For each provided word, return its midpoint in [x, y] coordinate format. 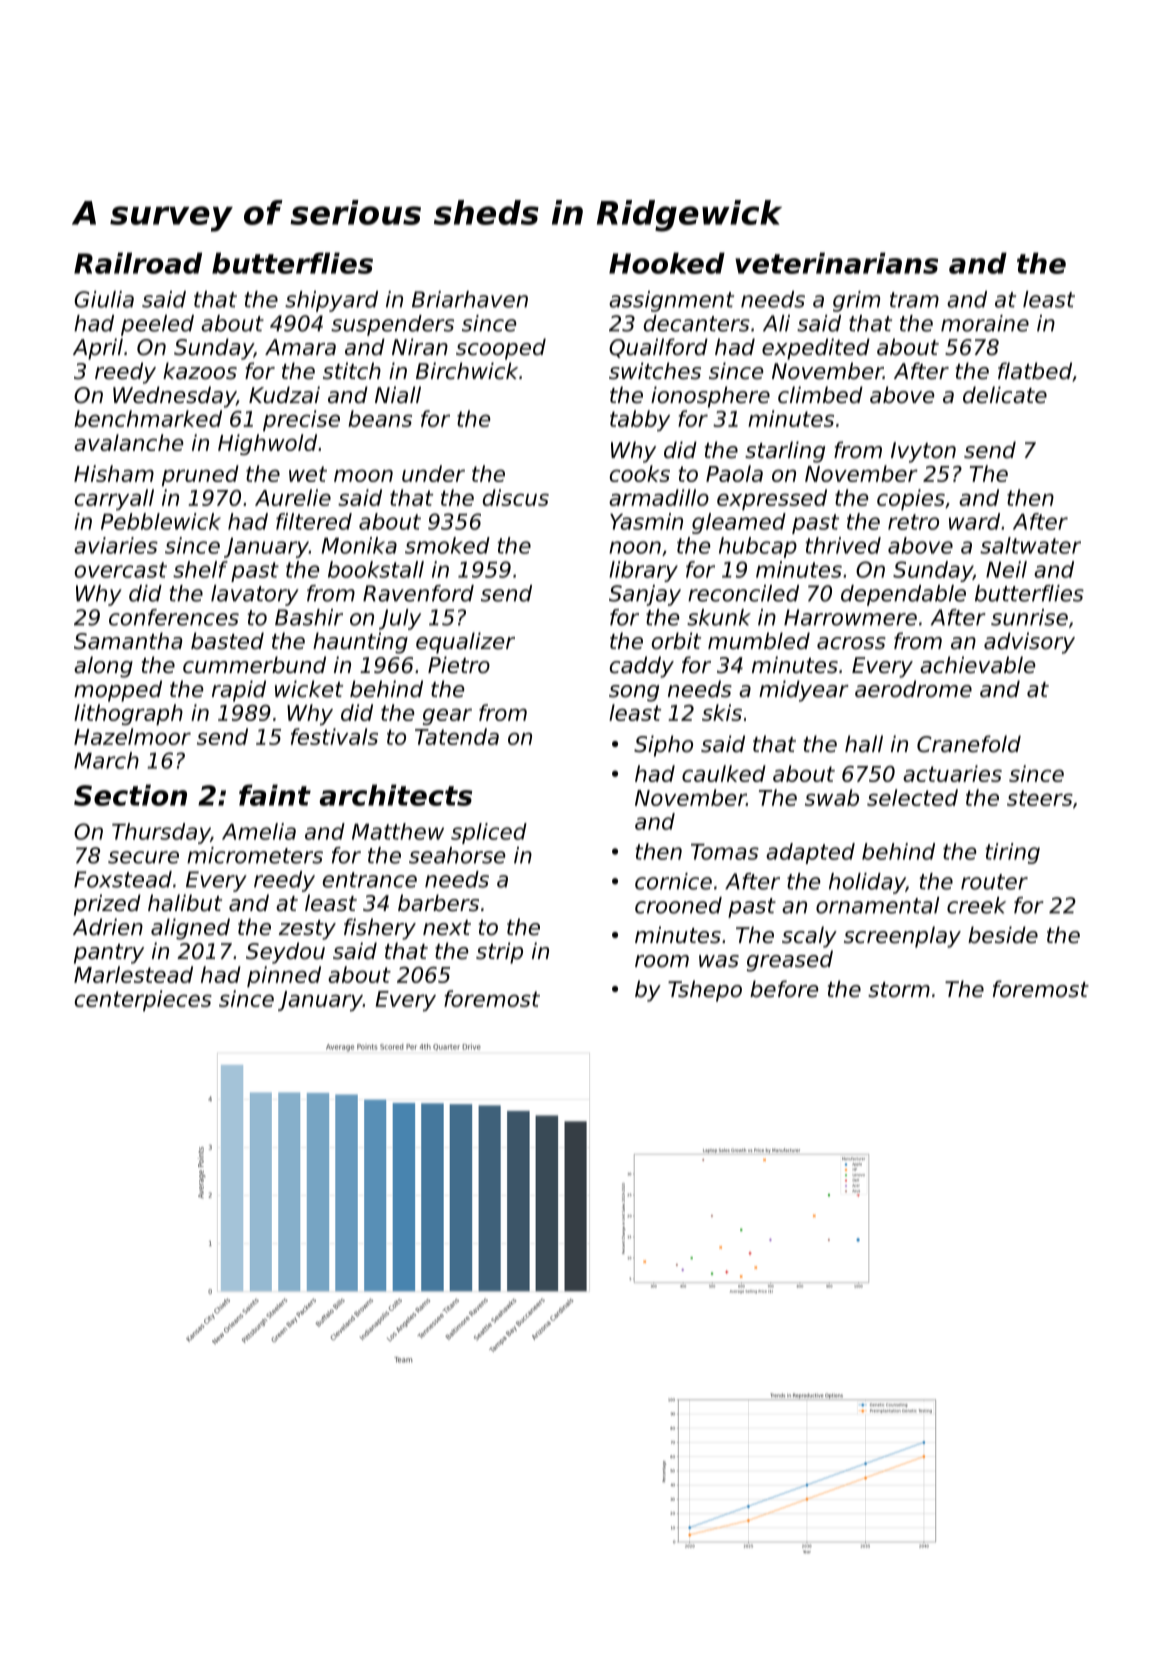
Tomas [725, 852]
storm [899, 990]
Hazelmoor [132, 736]
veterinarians [836, 263]
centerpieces [143, 1000]
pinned [284, 976]
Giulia [104, 299]
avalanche [129, 442]
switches [655, 371]
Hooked [667, 263]
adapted [810, 853]
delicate [1005, 395]
